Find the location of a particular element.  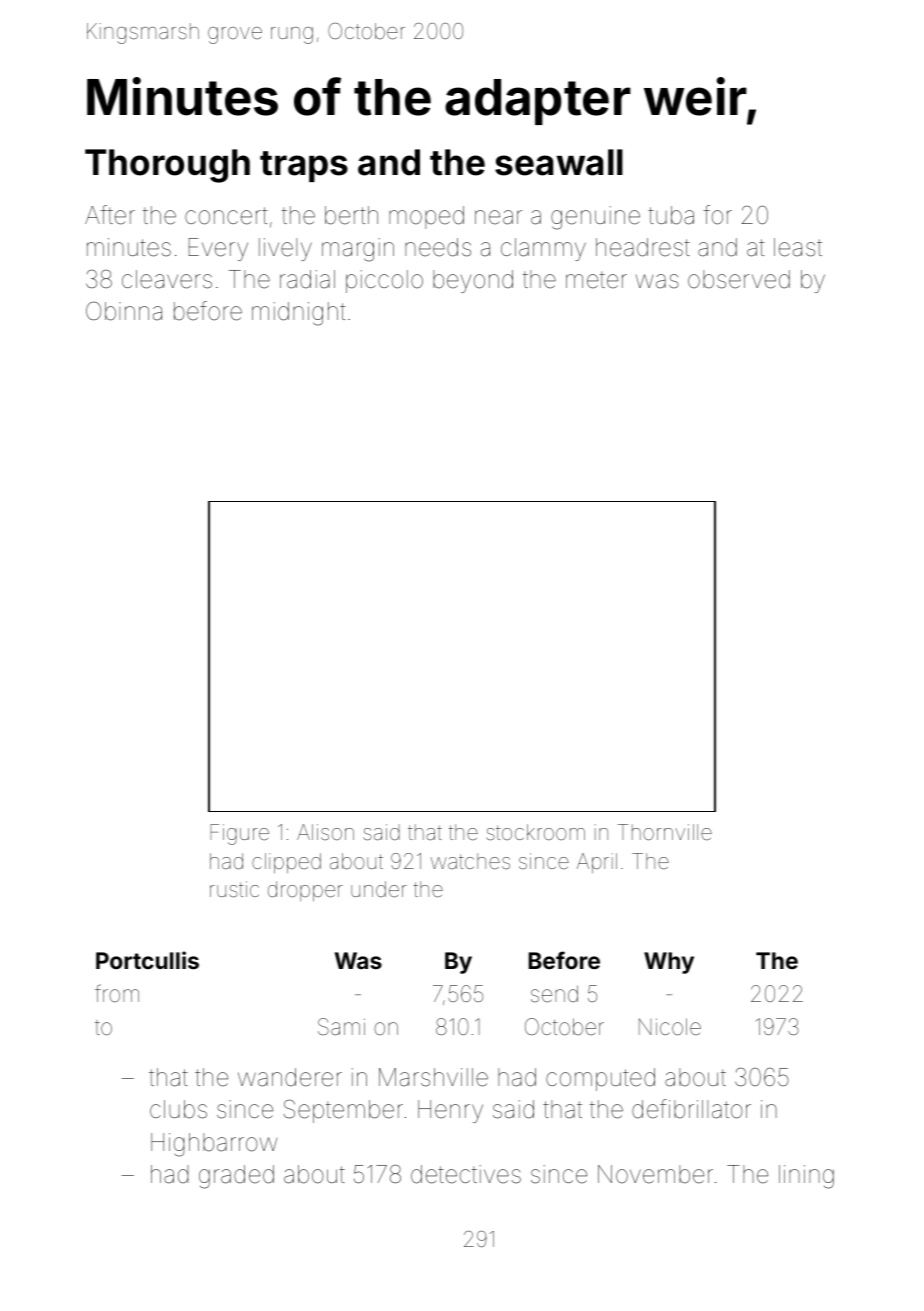

detectives is located at coordinates (466, 1174).
